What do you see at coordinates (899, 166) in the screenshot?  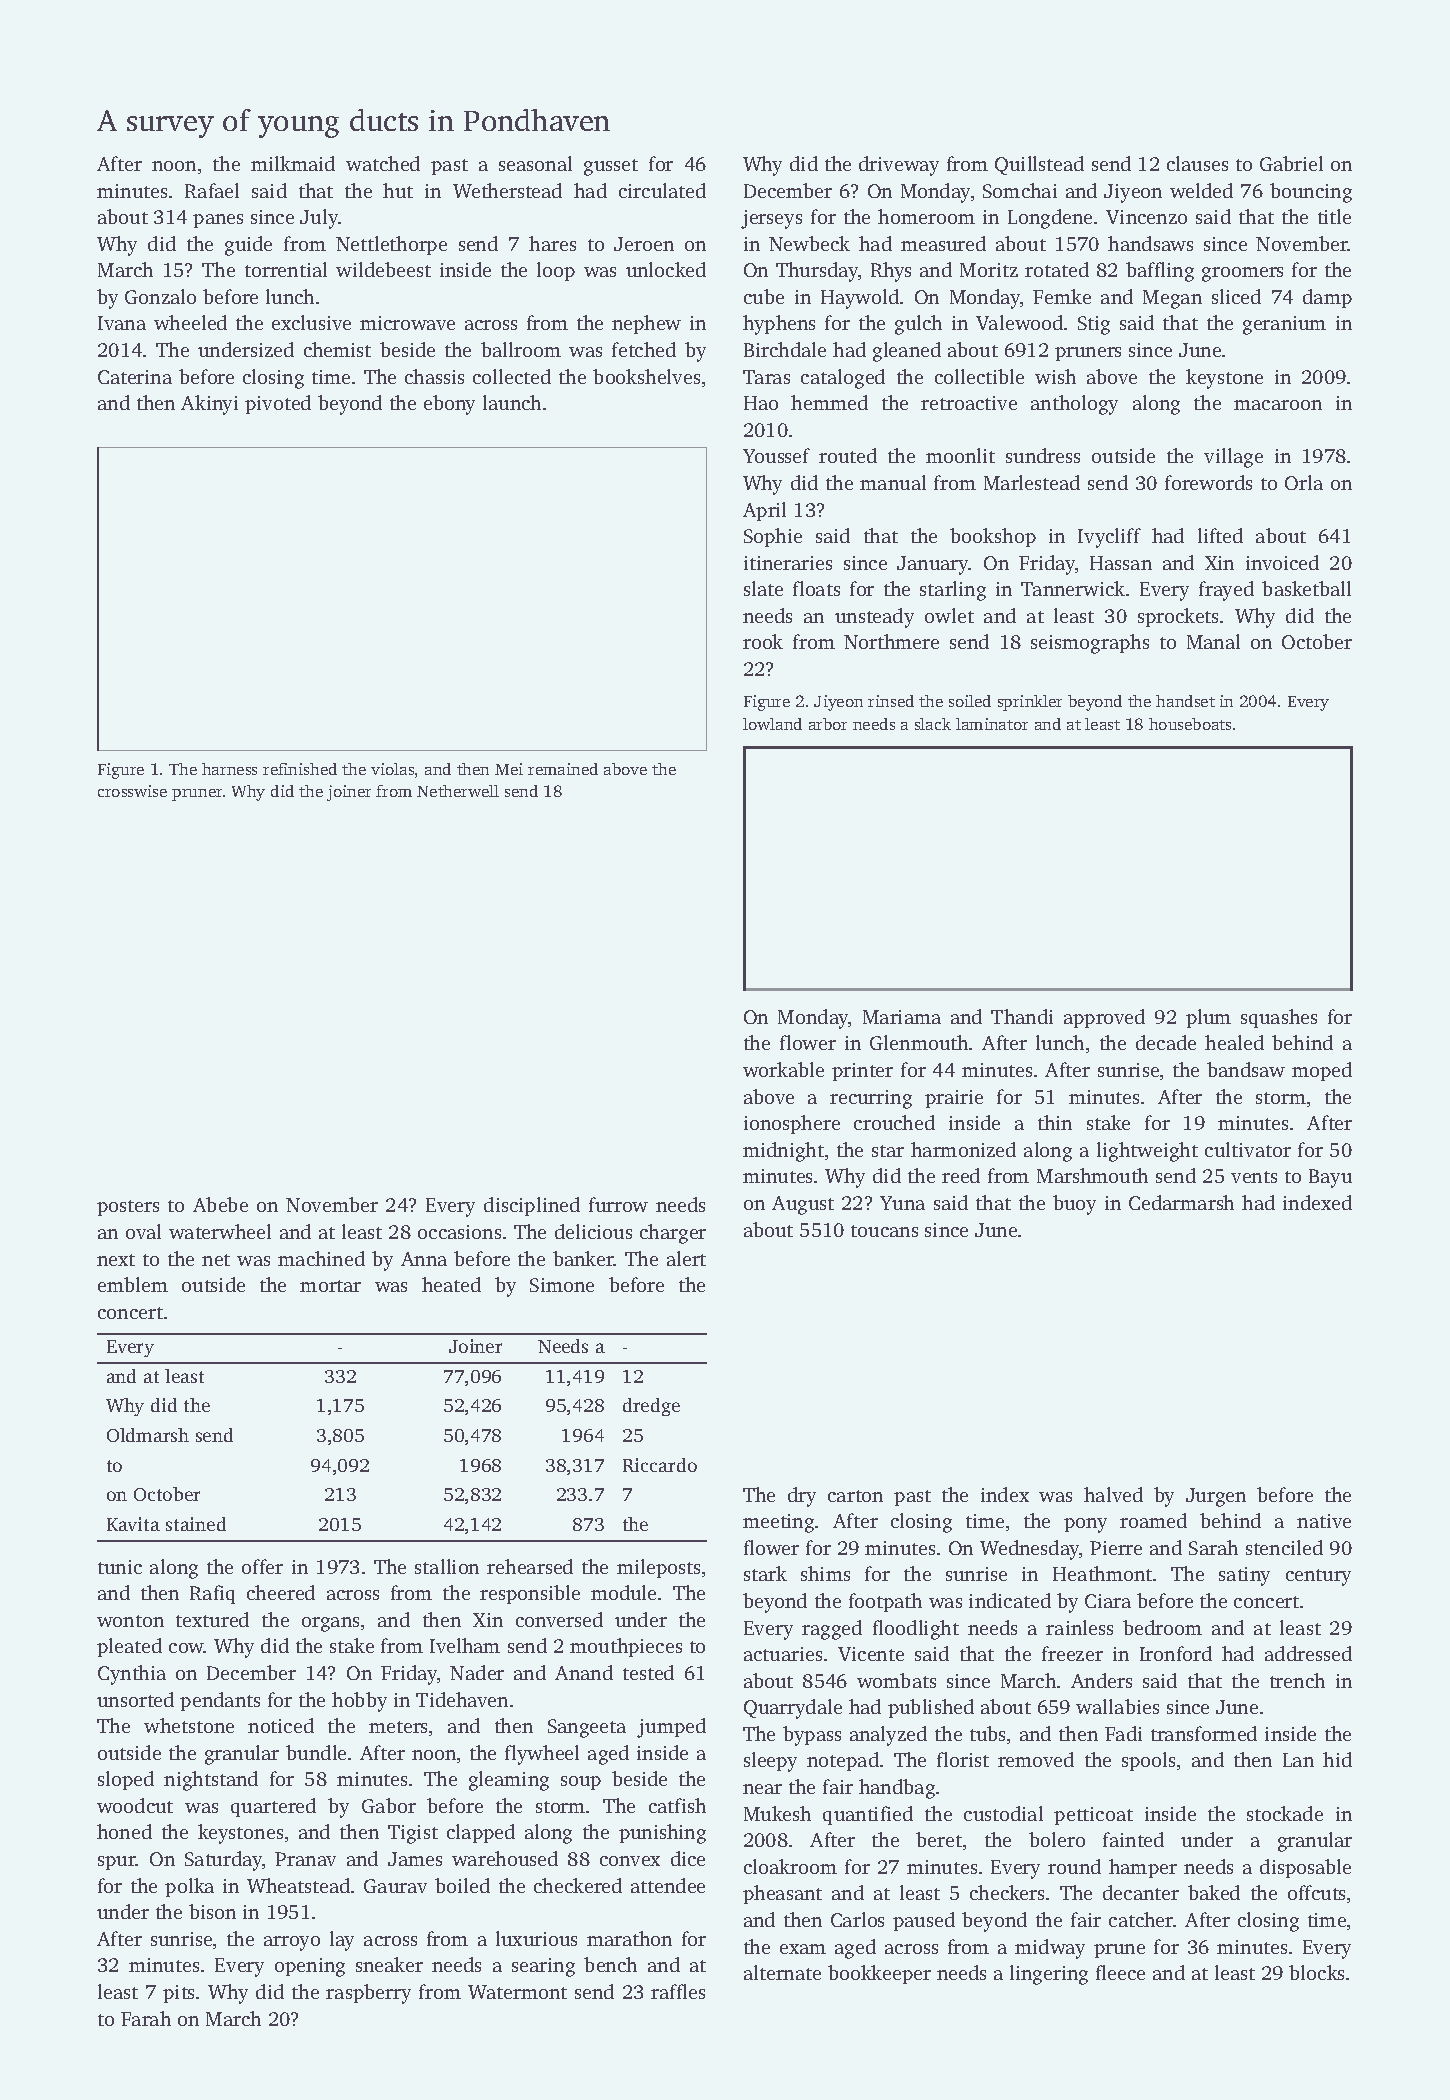 I see `driveway` at bounding box center [899, 166].
